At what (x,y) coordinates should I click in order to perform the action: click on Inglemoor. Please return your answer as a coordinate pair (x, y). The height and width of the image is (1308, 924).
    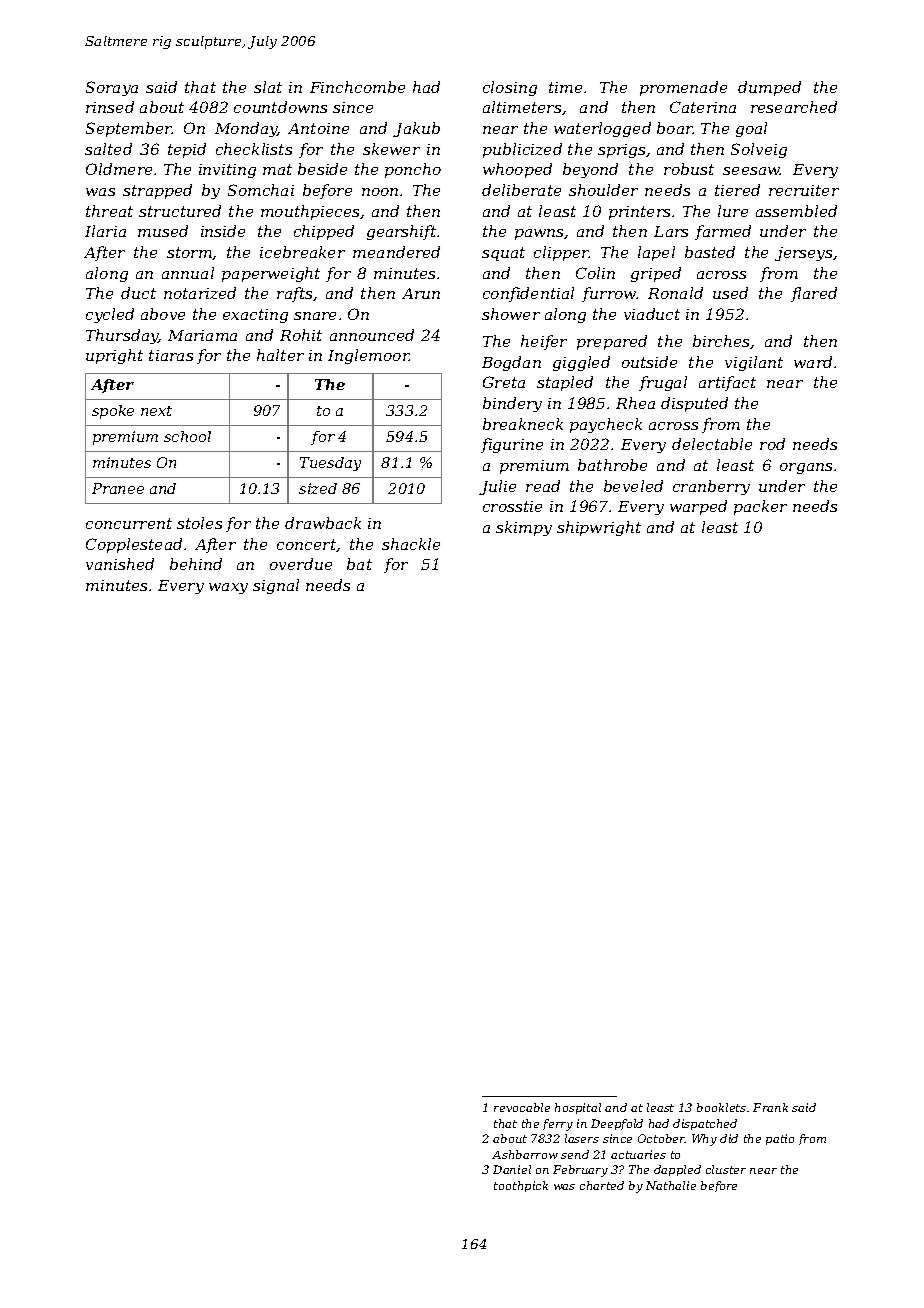
    Looking at the image, I should click on (369, 356).
